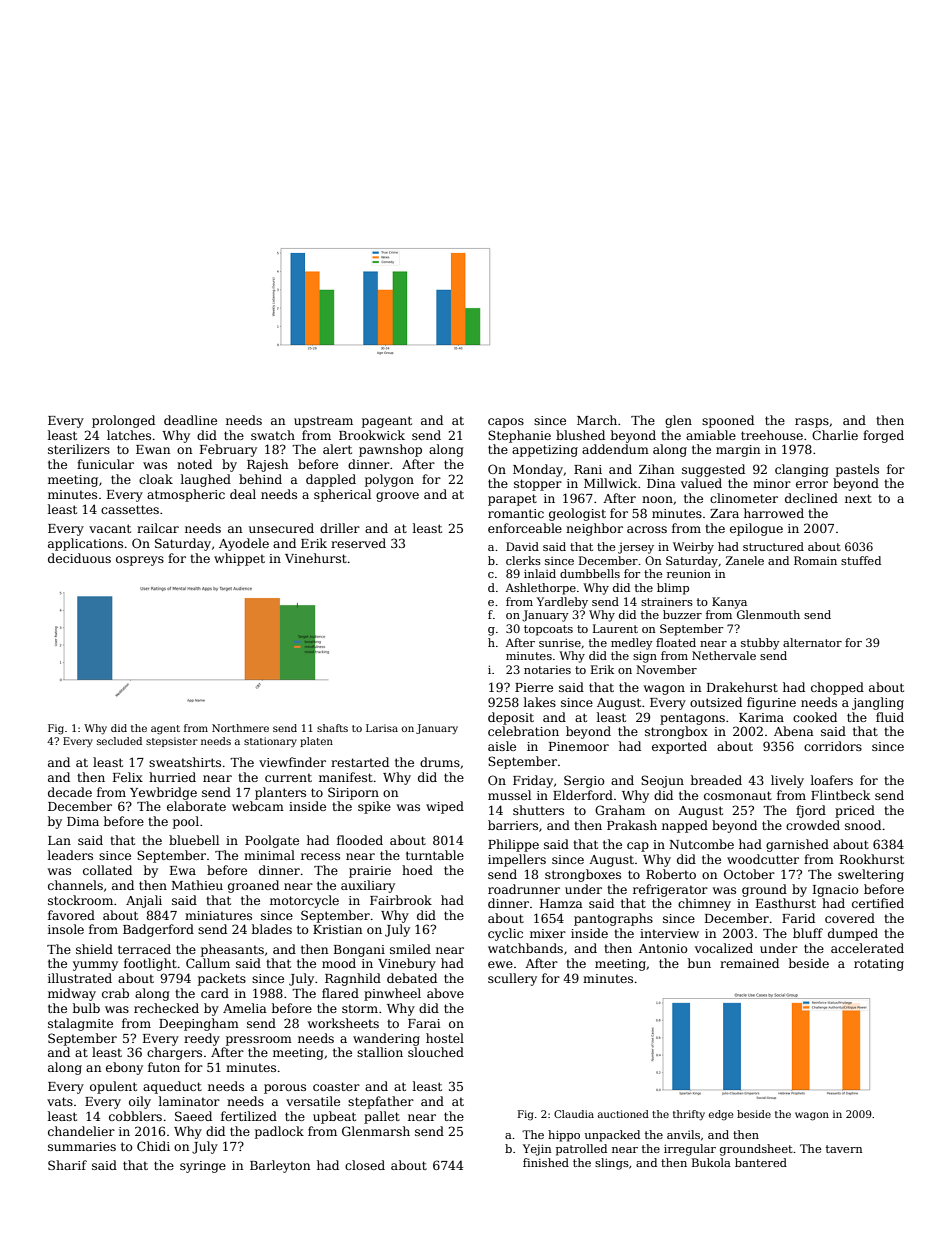 The image size is (952, 1233). Describe the element at coordinates (844, 1149) in the screenshot. I see `tavern` at that location.
